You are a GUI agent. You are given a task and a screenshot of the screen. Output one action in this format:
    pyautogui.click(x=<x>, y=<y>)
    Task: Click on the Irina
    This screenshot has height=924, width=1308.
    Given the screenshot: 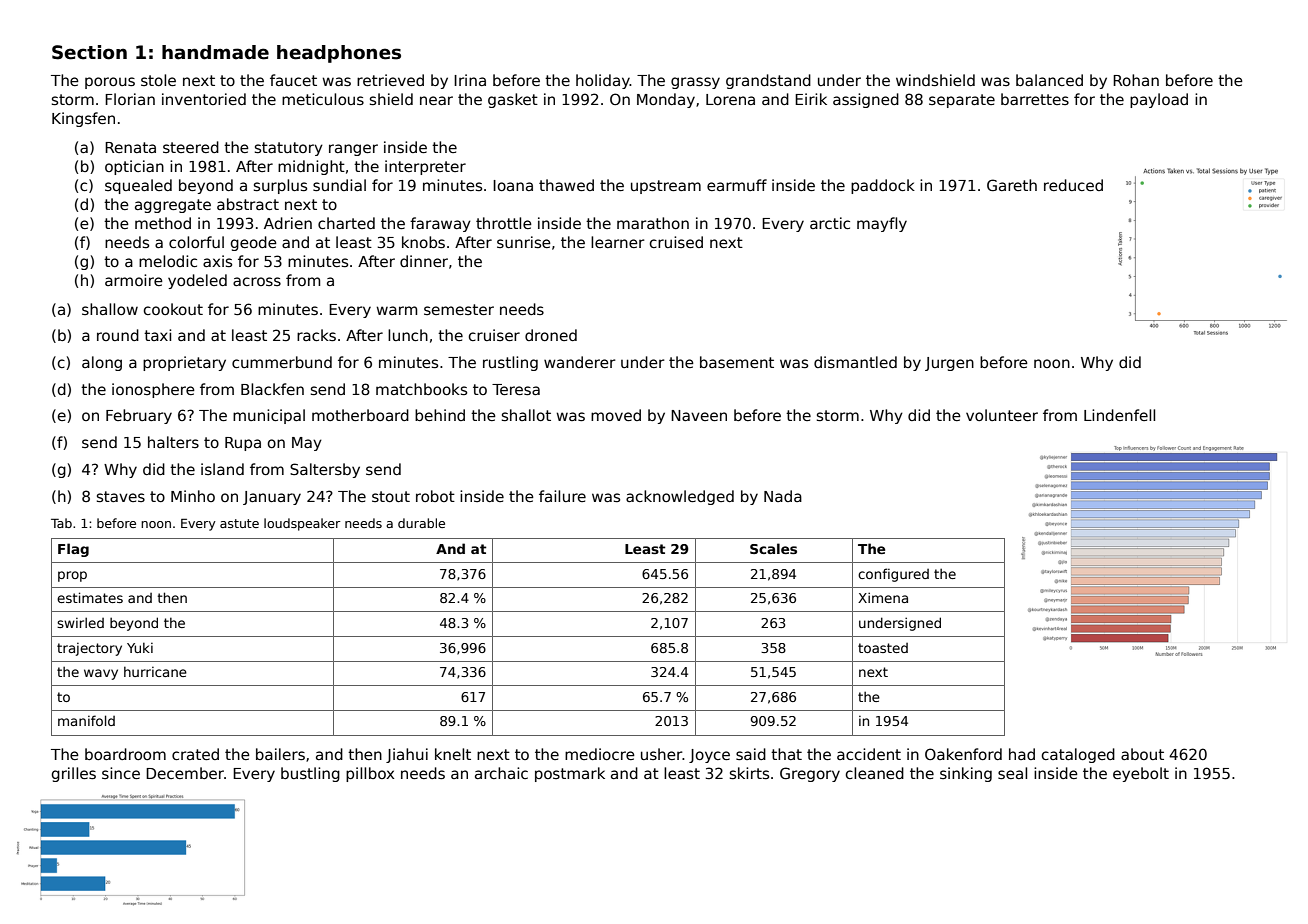 What is the action you would take?
    pyautogui.click(x=470, y=80)
